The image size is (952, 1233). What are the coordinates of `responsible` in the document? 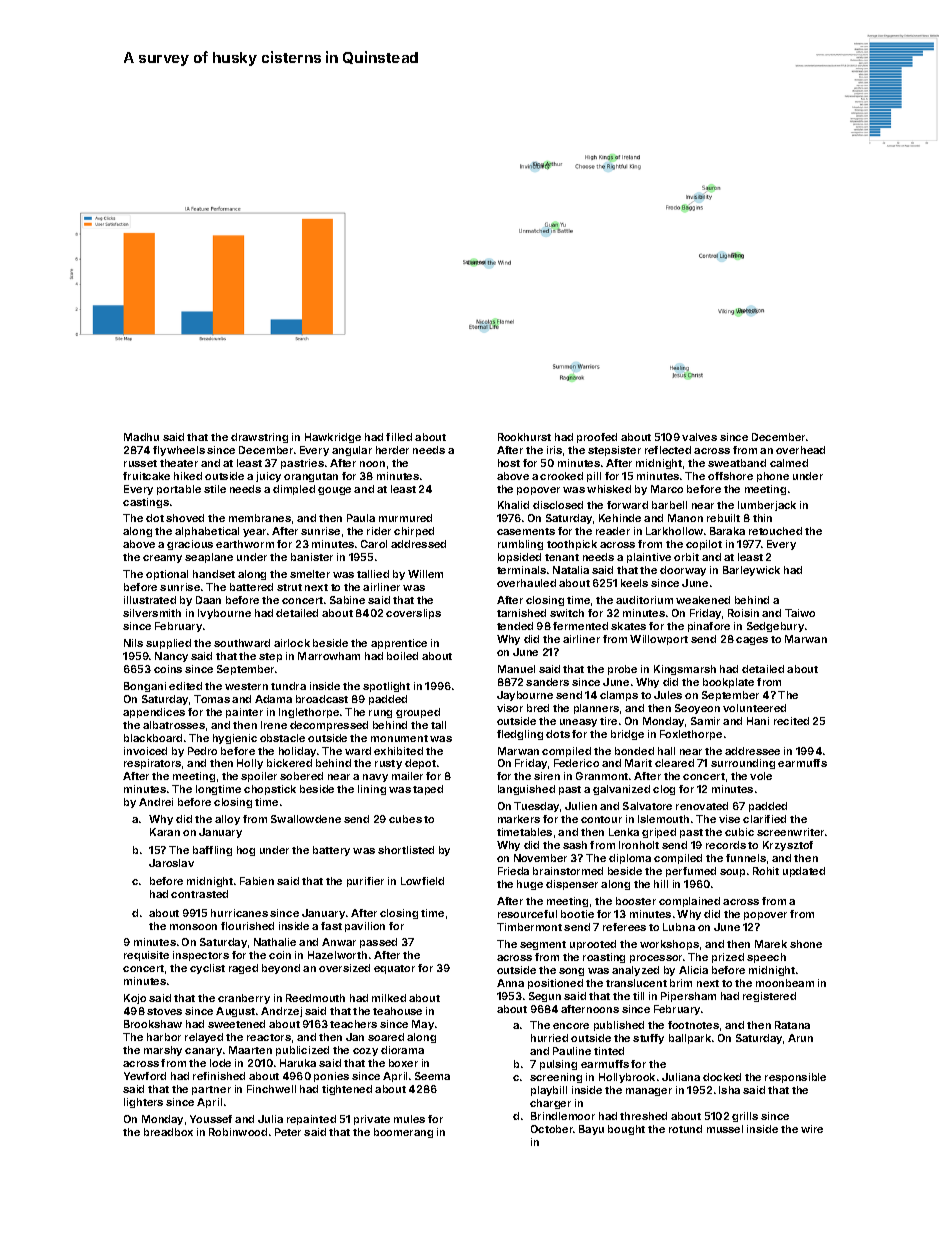 It's located at (795, 1078).
